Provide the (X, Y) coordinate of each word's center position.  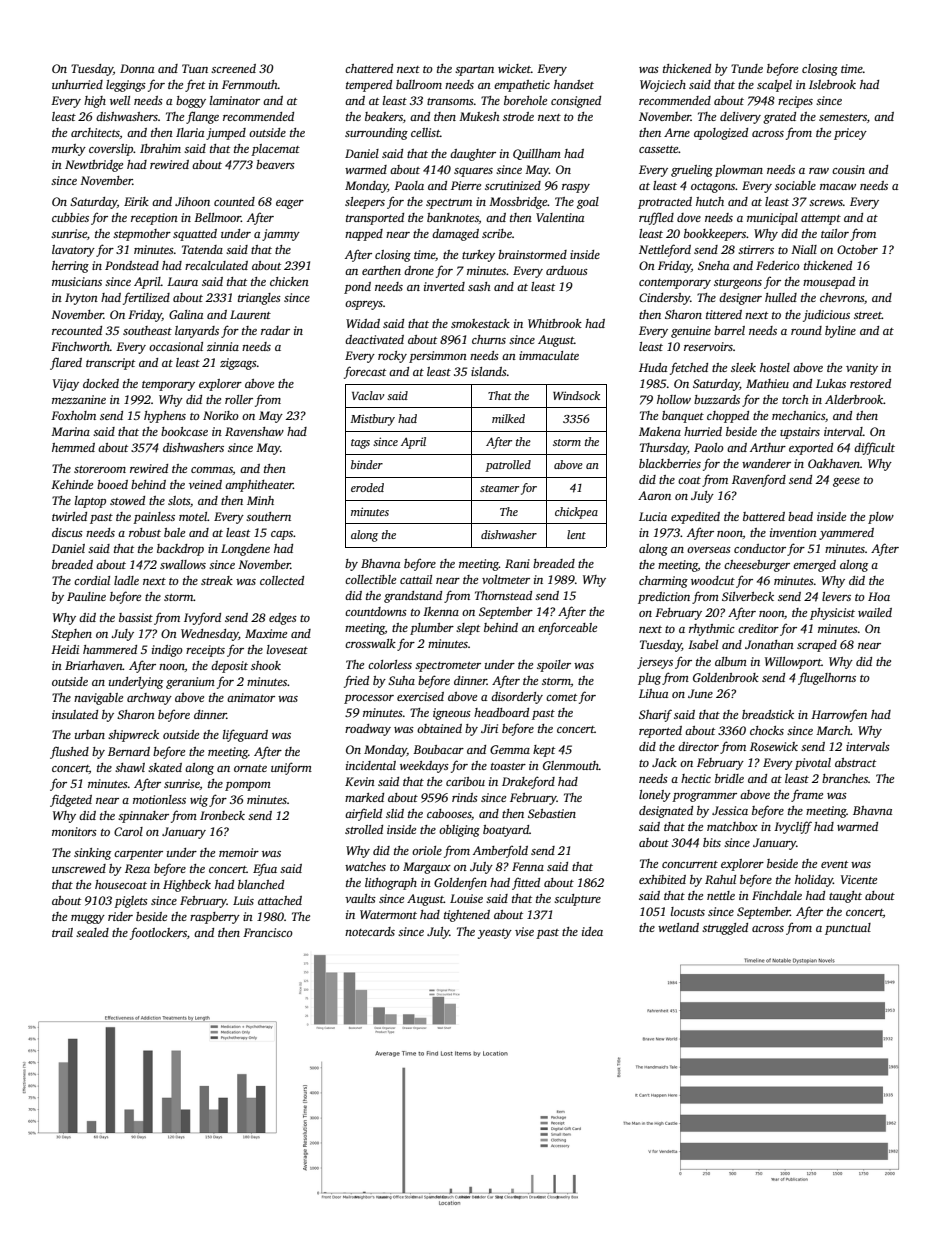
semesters (843, 117)
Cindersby (664, 299)
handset (574, 84)
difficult (874, 448)
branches (845, 778)
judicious (826, 316)
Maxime (266, 633)
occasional (176, 346)
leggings (126, 86)
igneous (452, 714)
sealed (92, 932)
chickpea (576, 513)
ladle (126, 580)
